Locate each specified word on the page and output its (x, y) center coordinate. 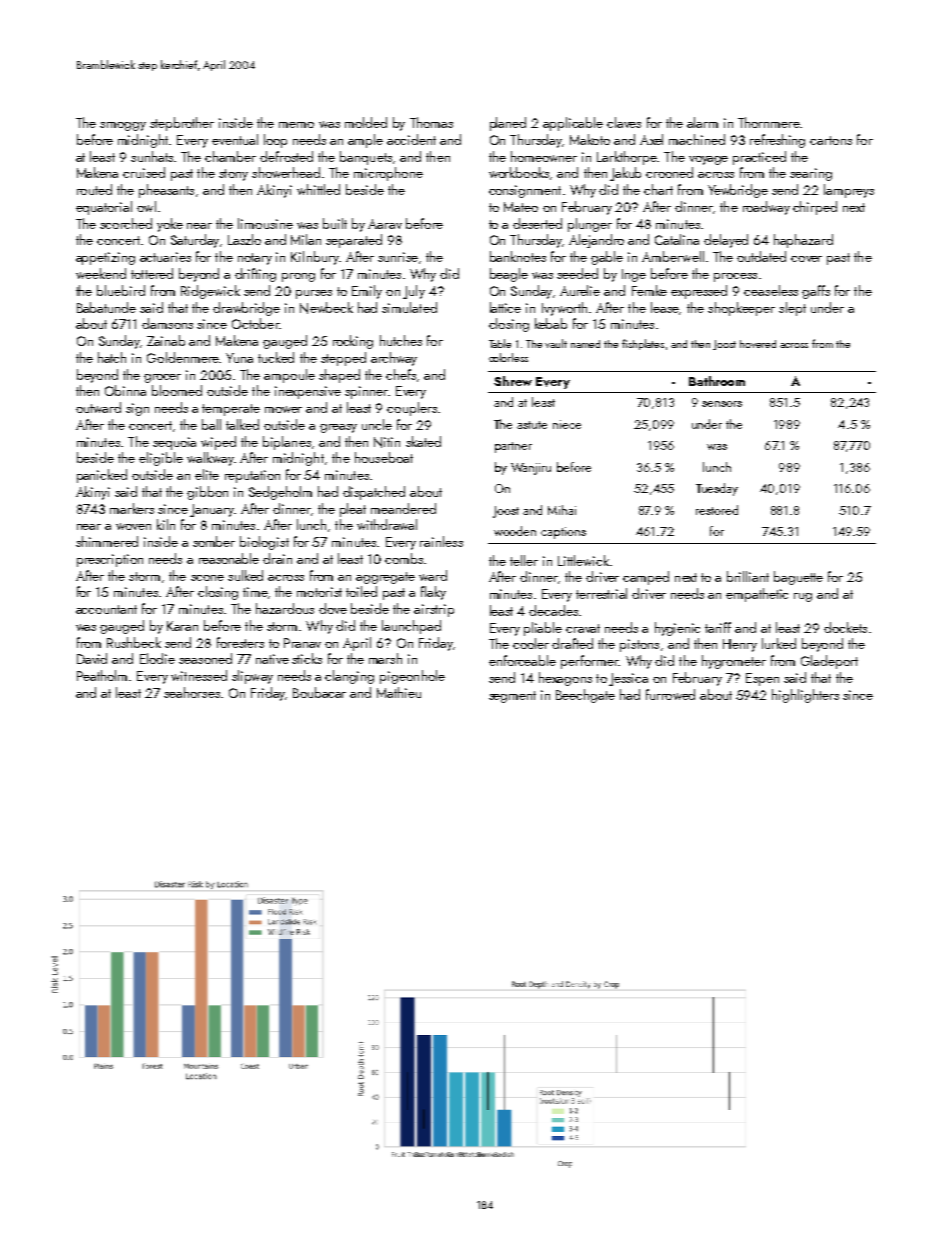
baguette (798, 578)
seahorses (192, 692)
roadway (766, 208)
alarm (702, 122)
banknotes (518, 256)
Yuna (239, 358)
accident (411, 139)
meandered (403, 508)
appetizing (105, 258)
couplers (412, 409)
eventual (235, 139)
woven (133, 526)
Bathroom (717, 381)
